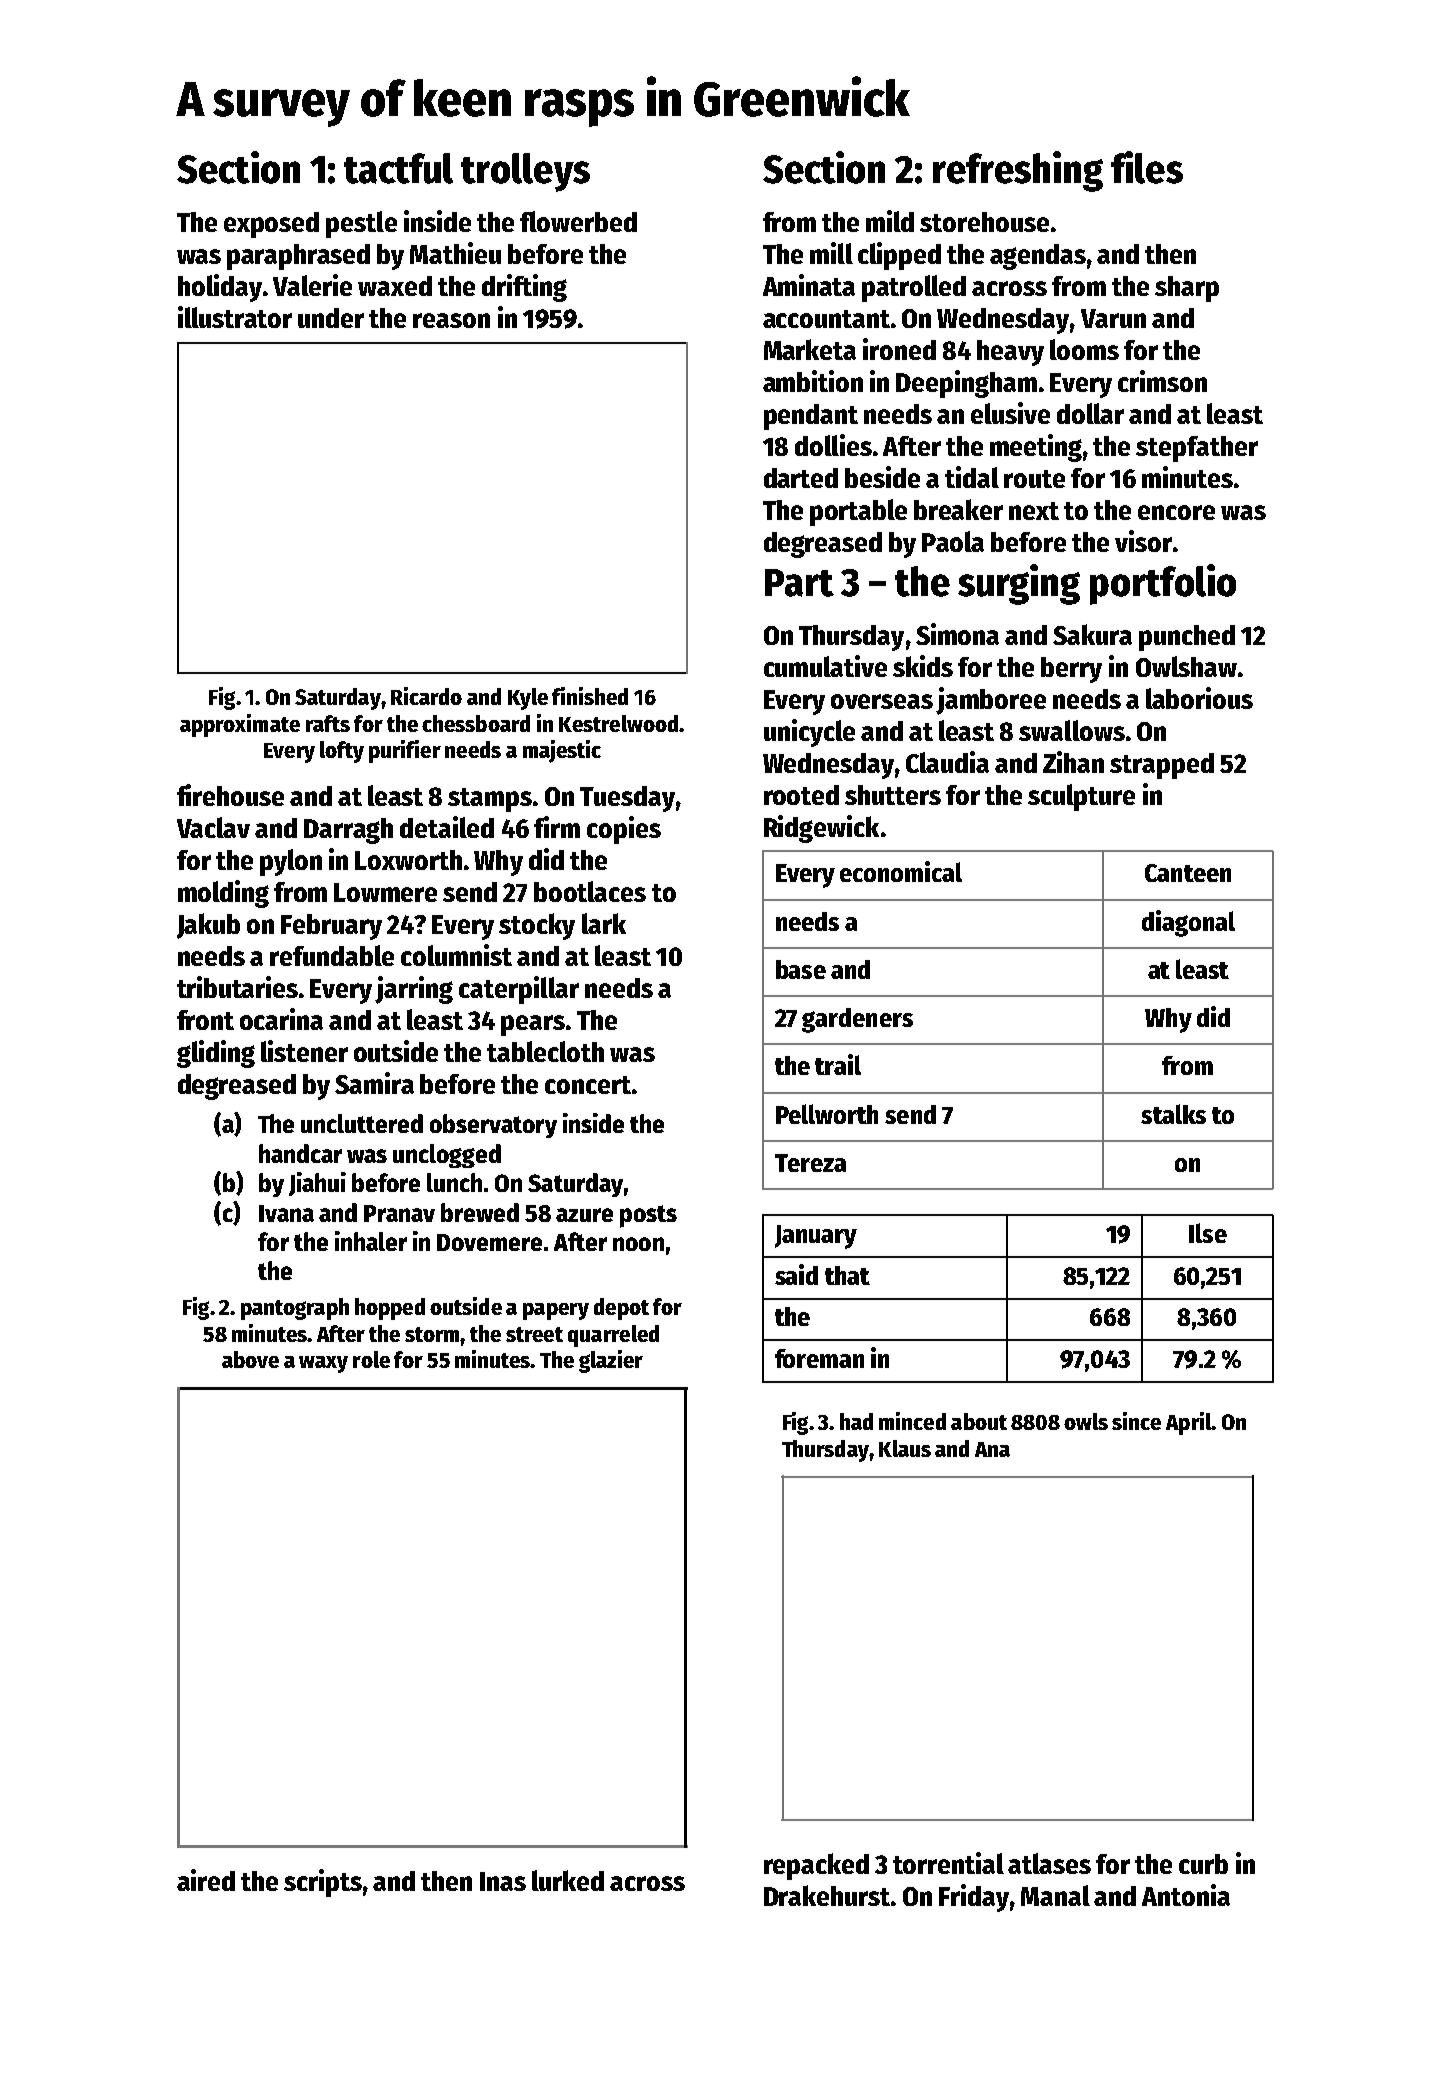 This screenshot has height=2100, width=1450. What do you see at coordinates (399, 1213) in the screenshot?
I see `Pranav` at bounding box center [399, 1213].
